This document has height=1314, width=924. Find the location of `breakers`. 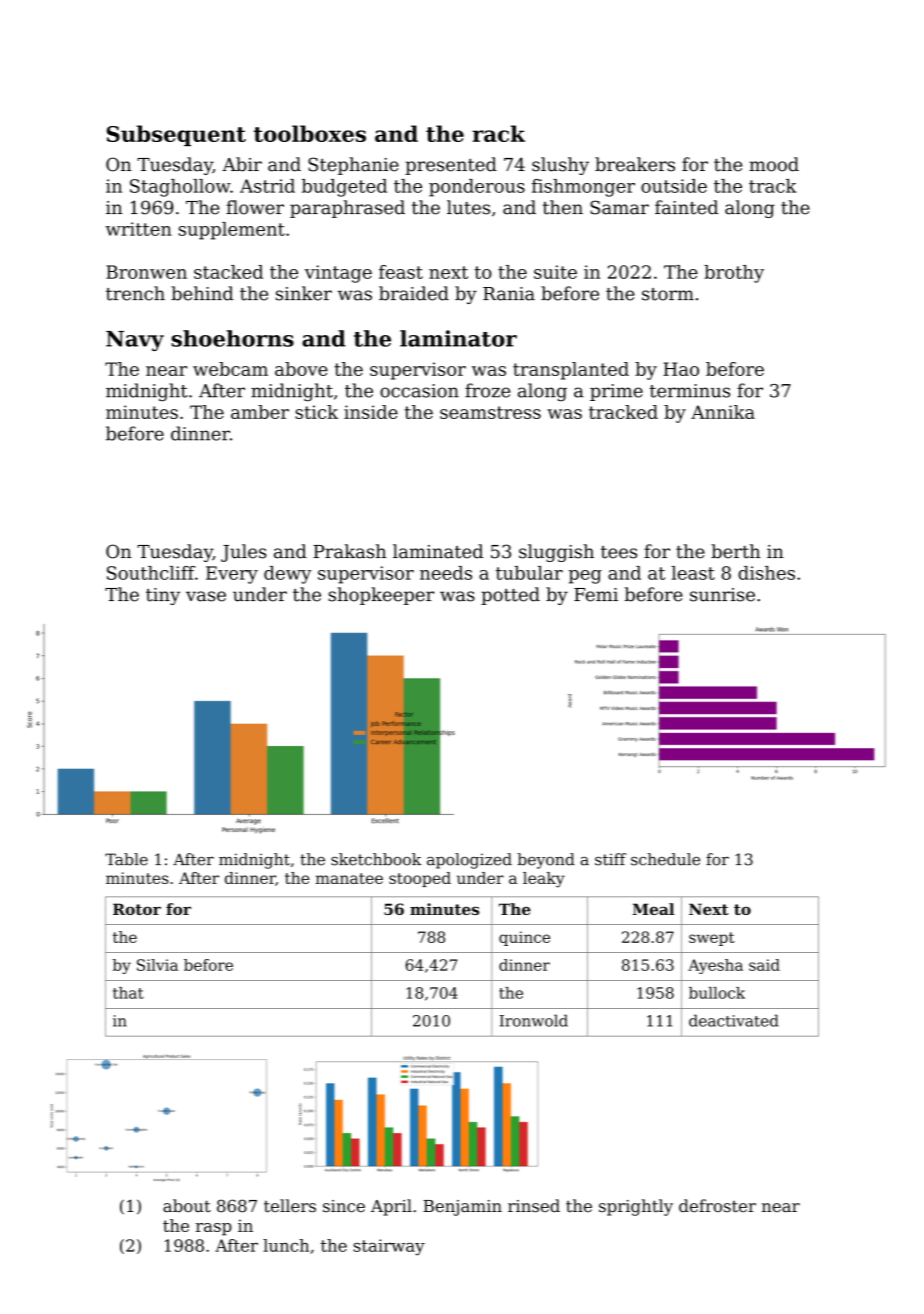

breakers is located at coordinates (635, 164).
